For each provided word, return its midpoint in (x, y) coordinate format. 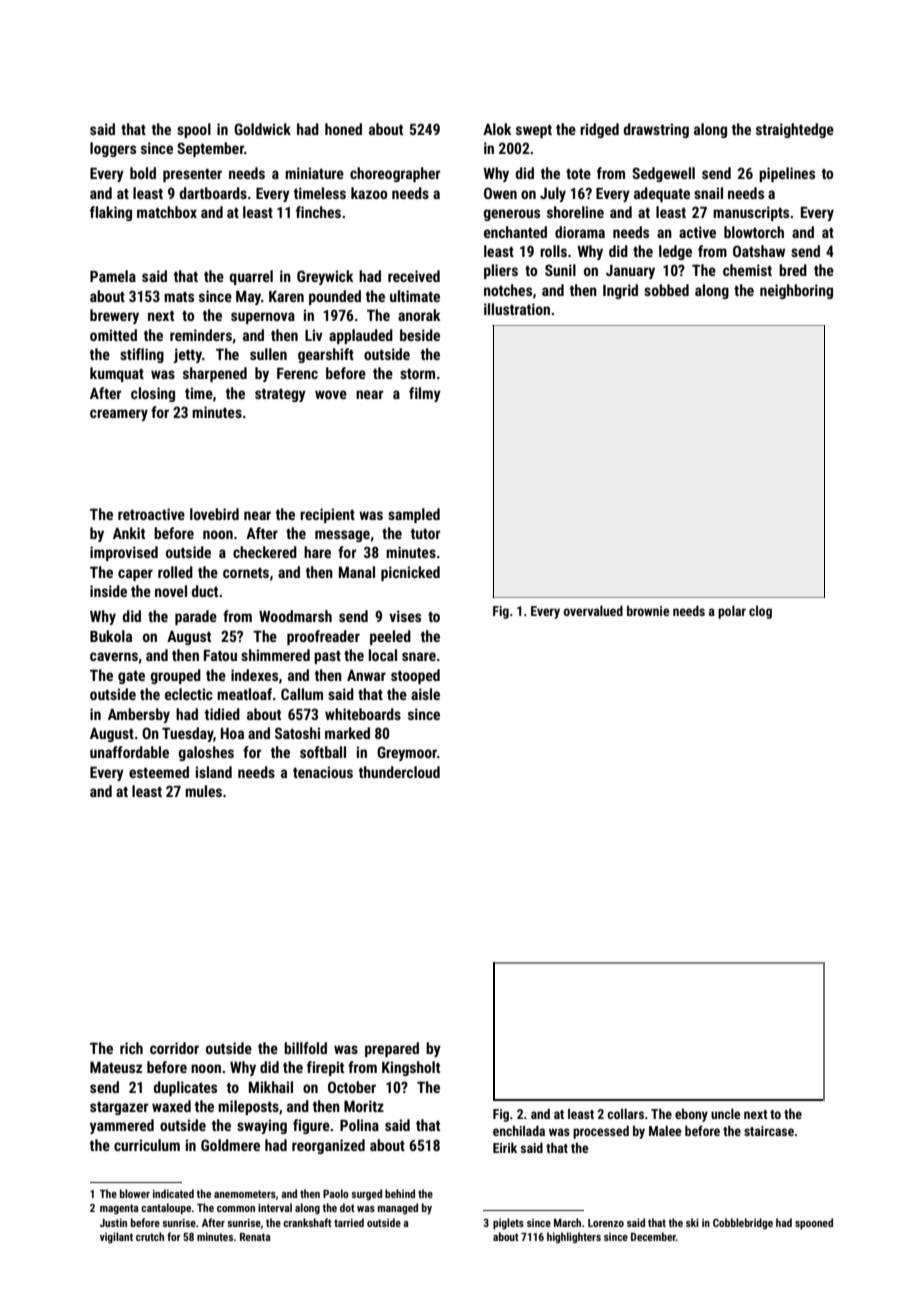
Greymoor (407, 753)
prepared (392, 1049)
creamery (119, 415)
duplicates (185, 1088)
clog (760, 612)
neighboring (796, 291)
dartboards (213, 193)
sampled (414, 515)
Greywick (325, 277)
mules (203, 791)
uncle (726, 1113)
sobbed (666, 290)
